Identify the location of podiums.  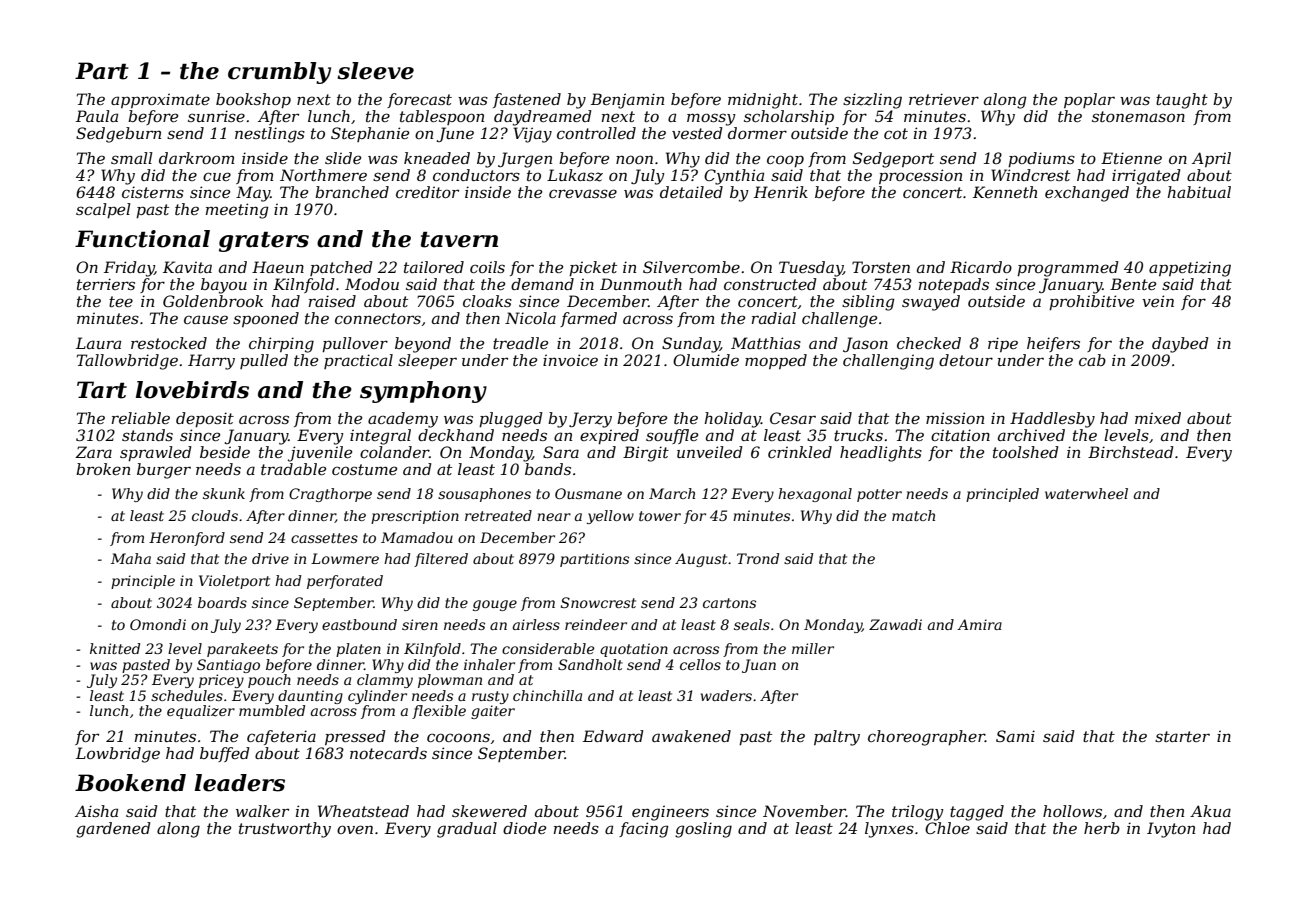
(1041, 159).
